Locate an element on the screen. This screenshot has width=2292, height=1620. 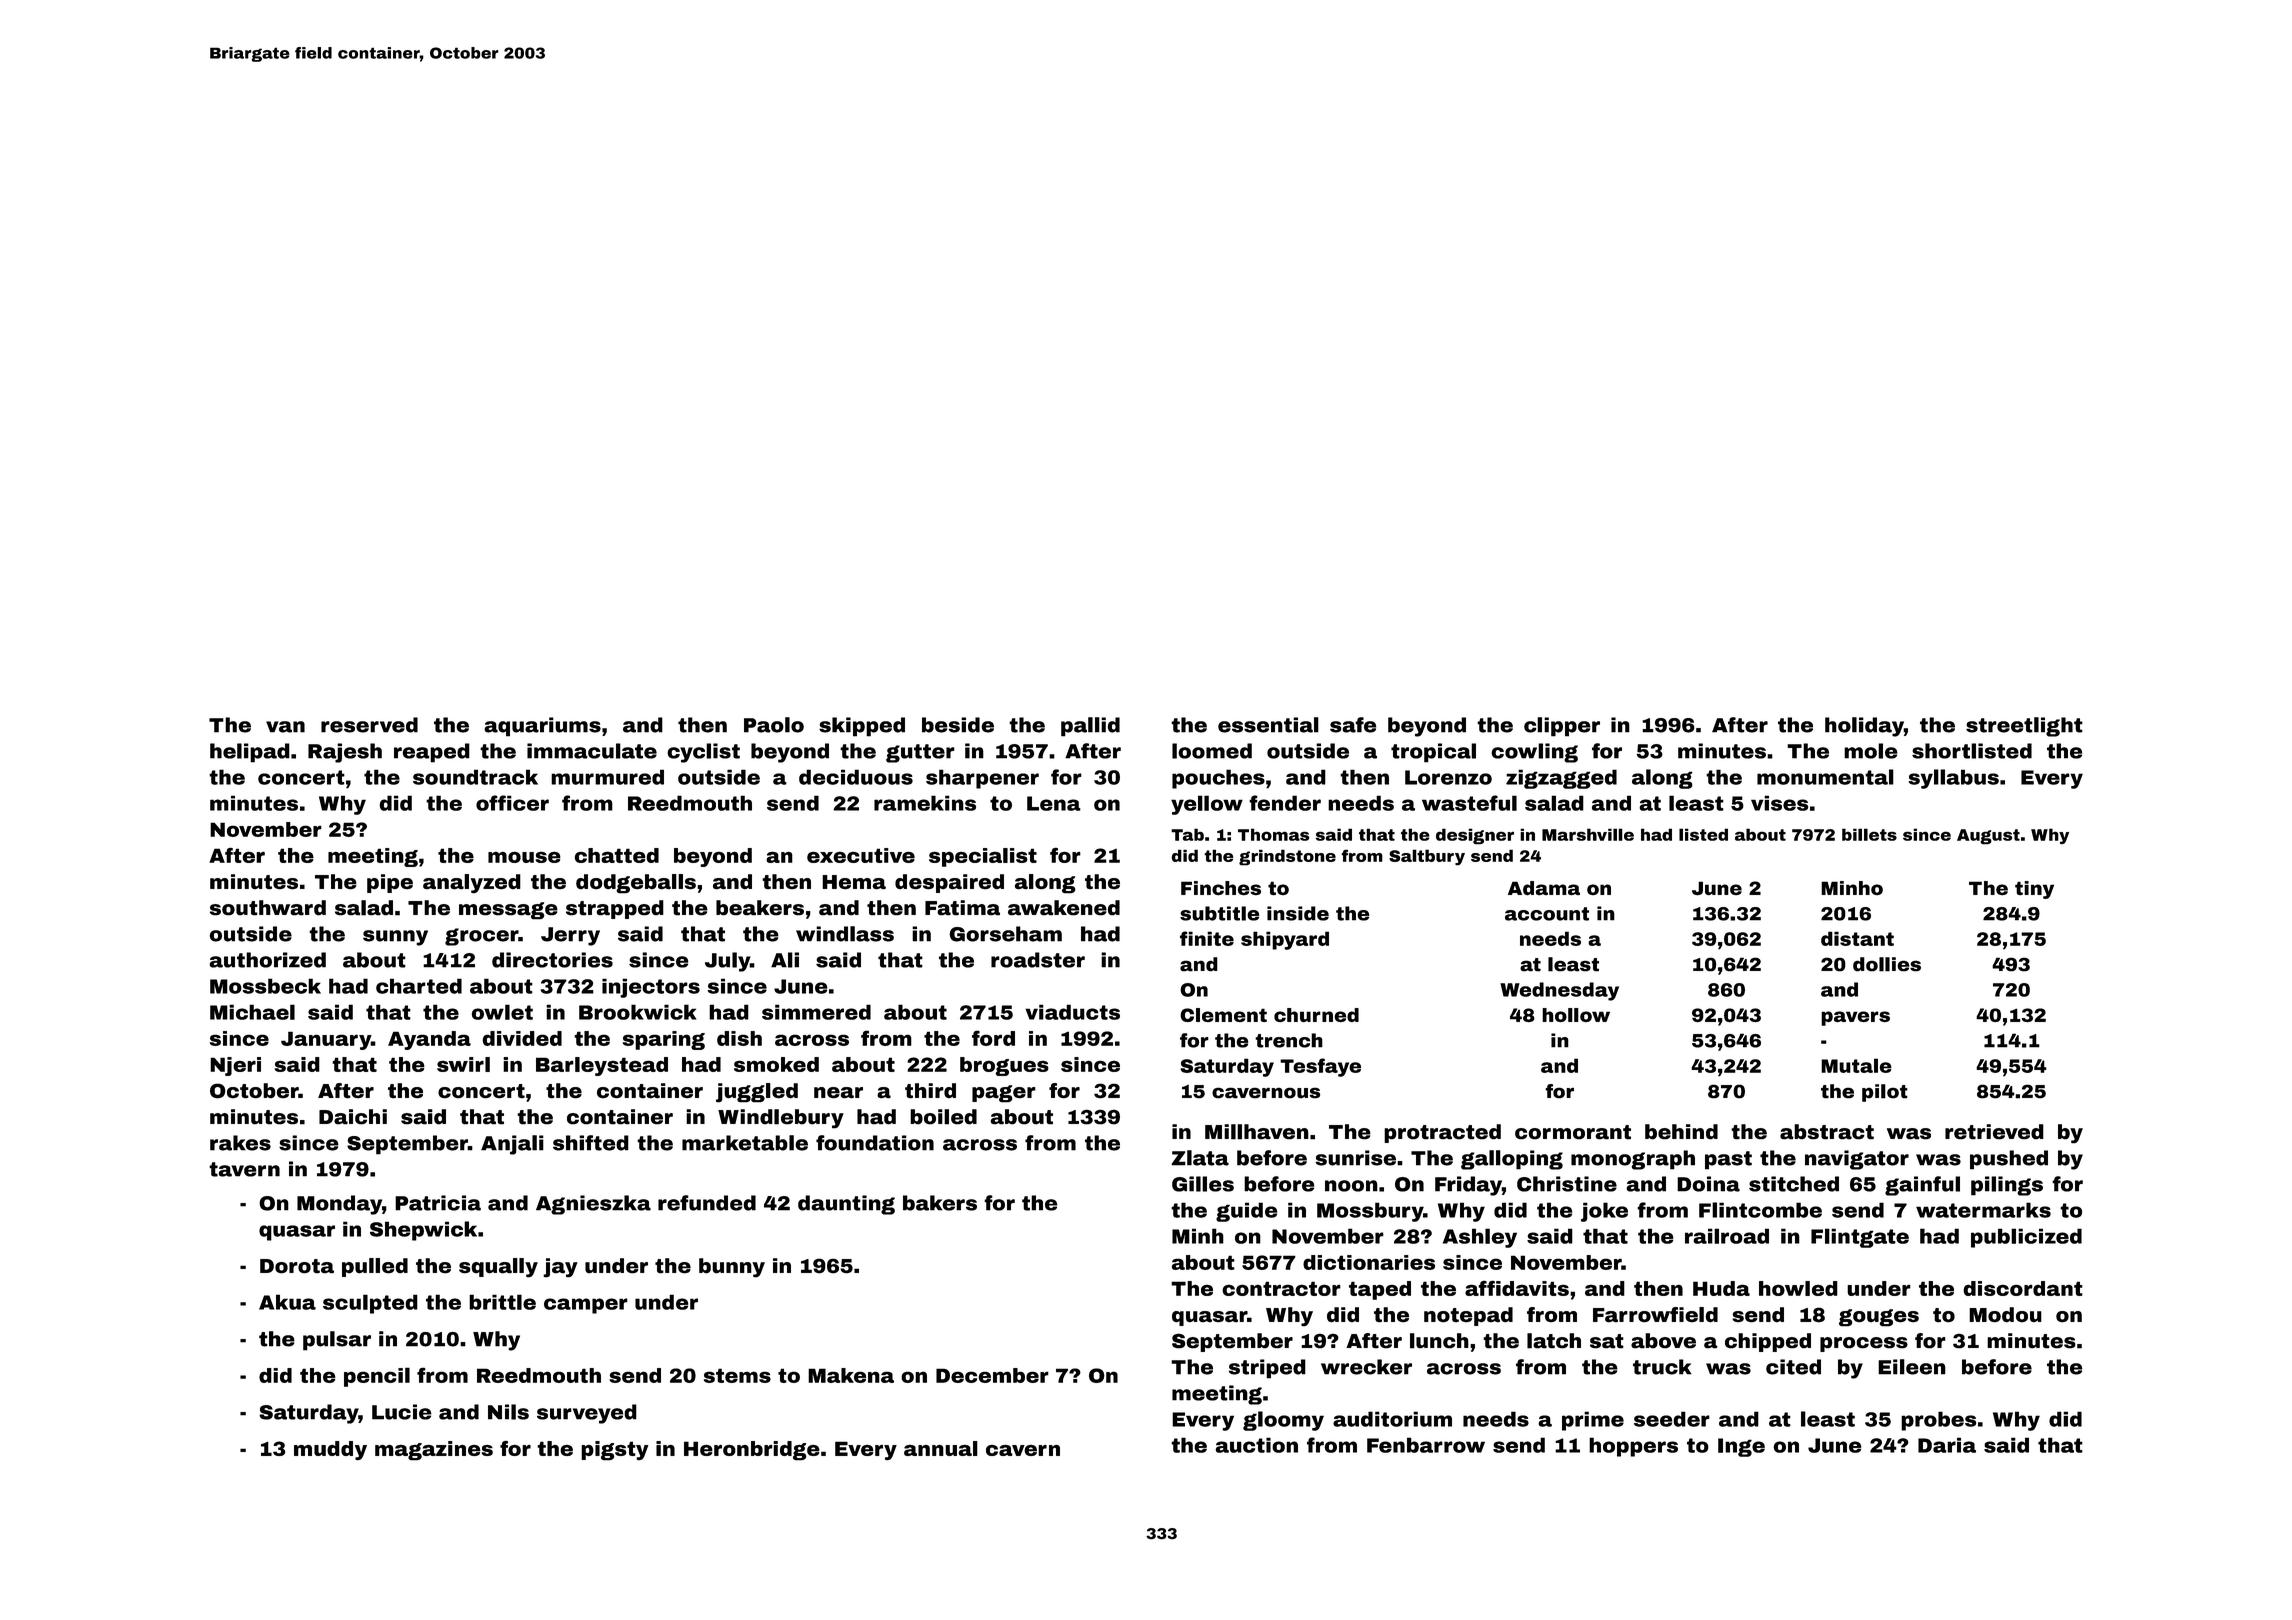
hollow is located at coordinates (1576, 1015).
